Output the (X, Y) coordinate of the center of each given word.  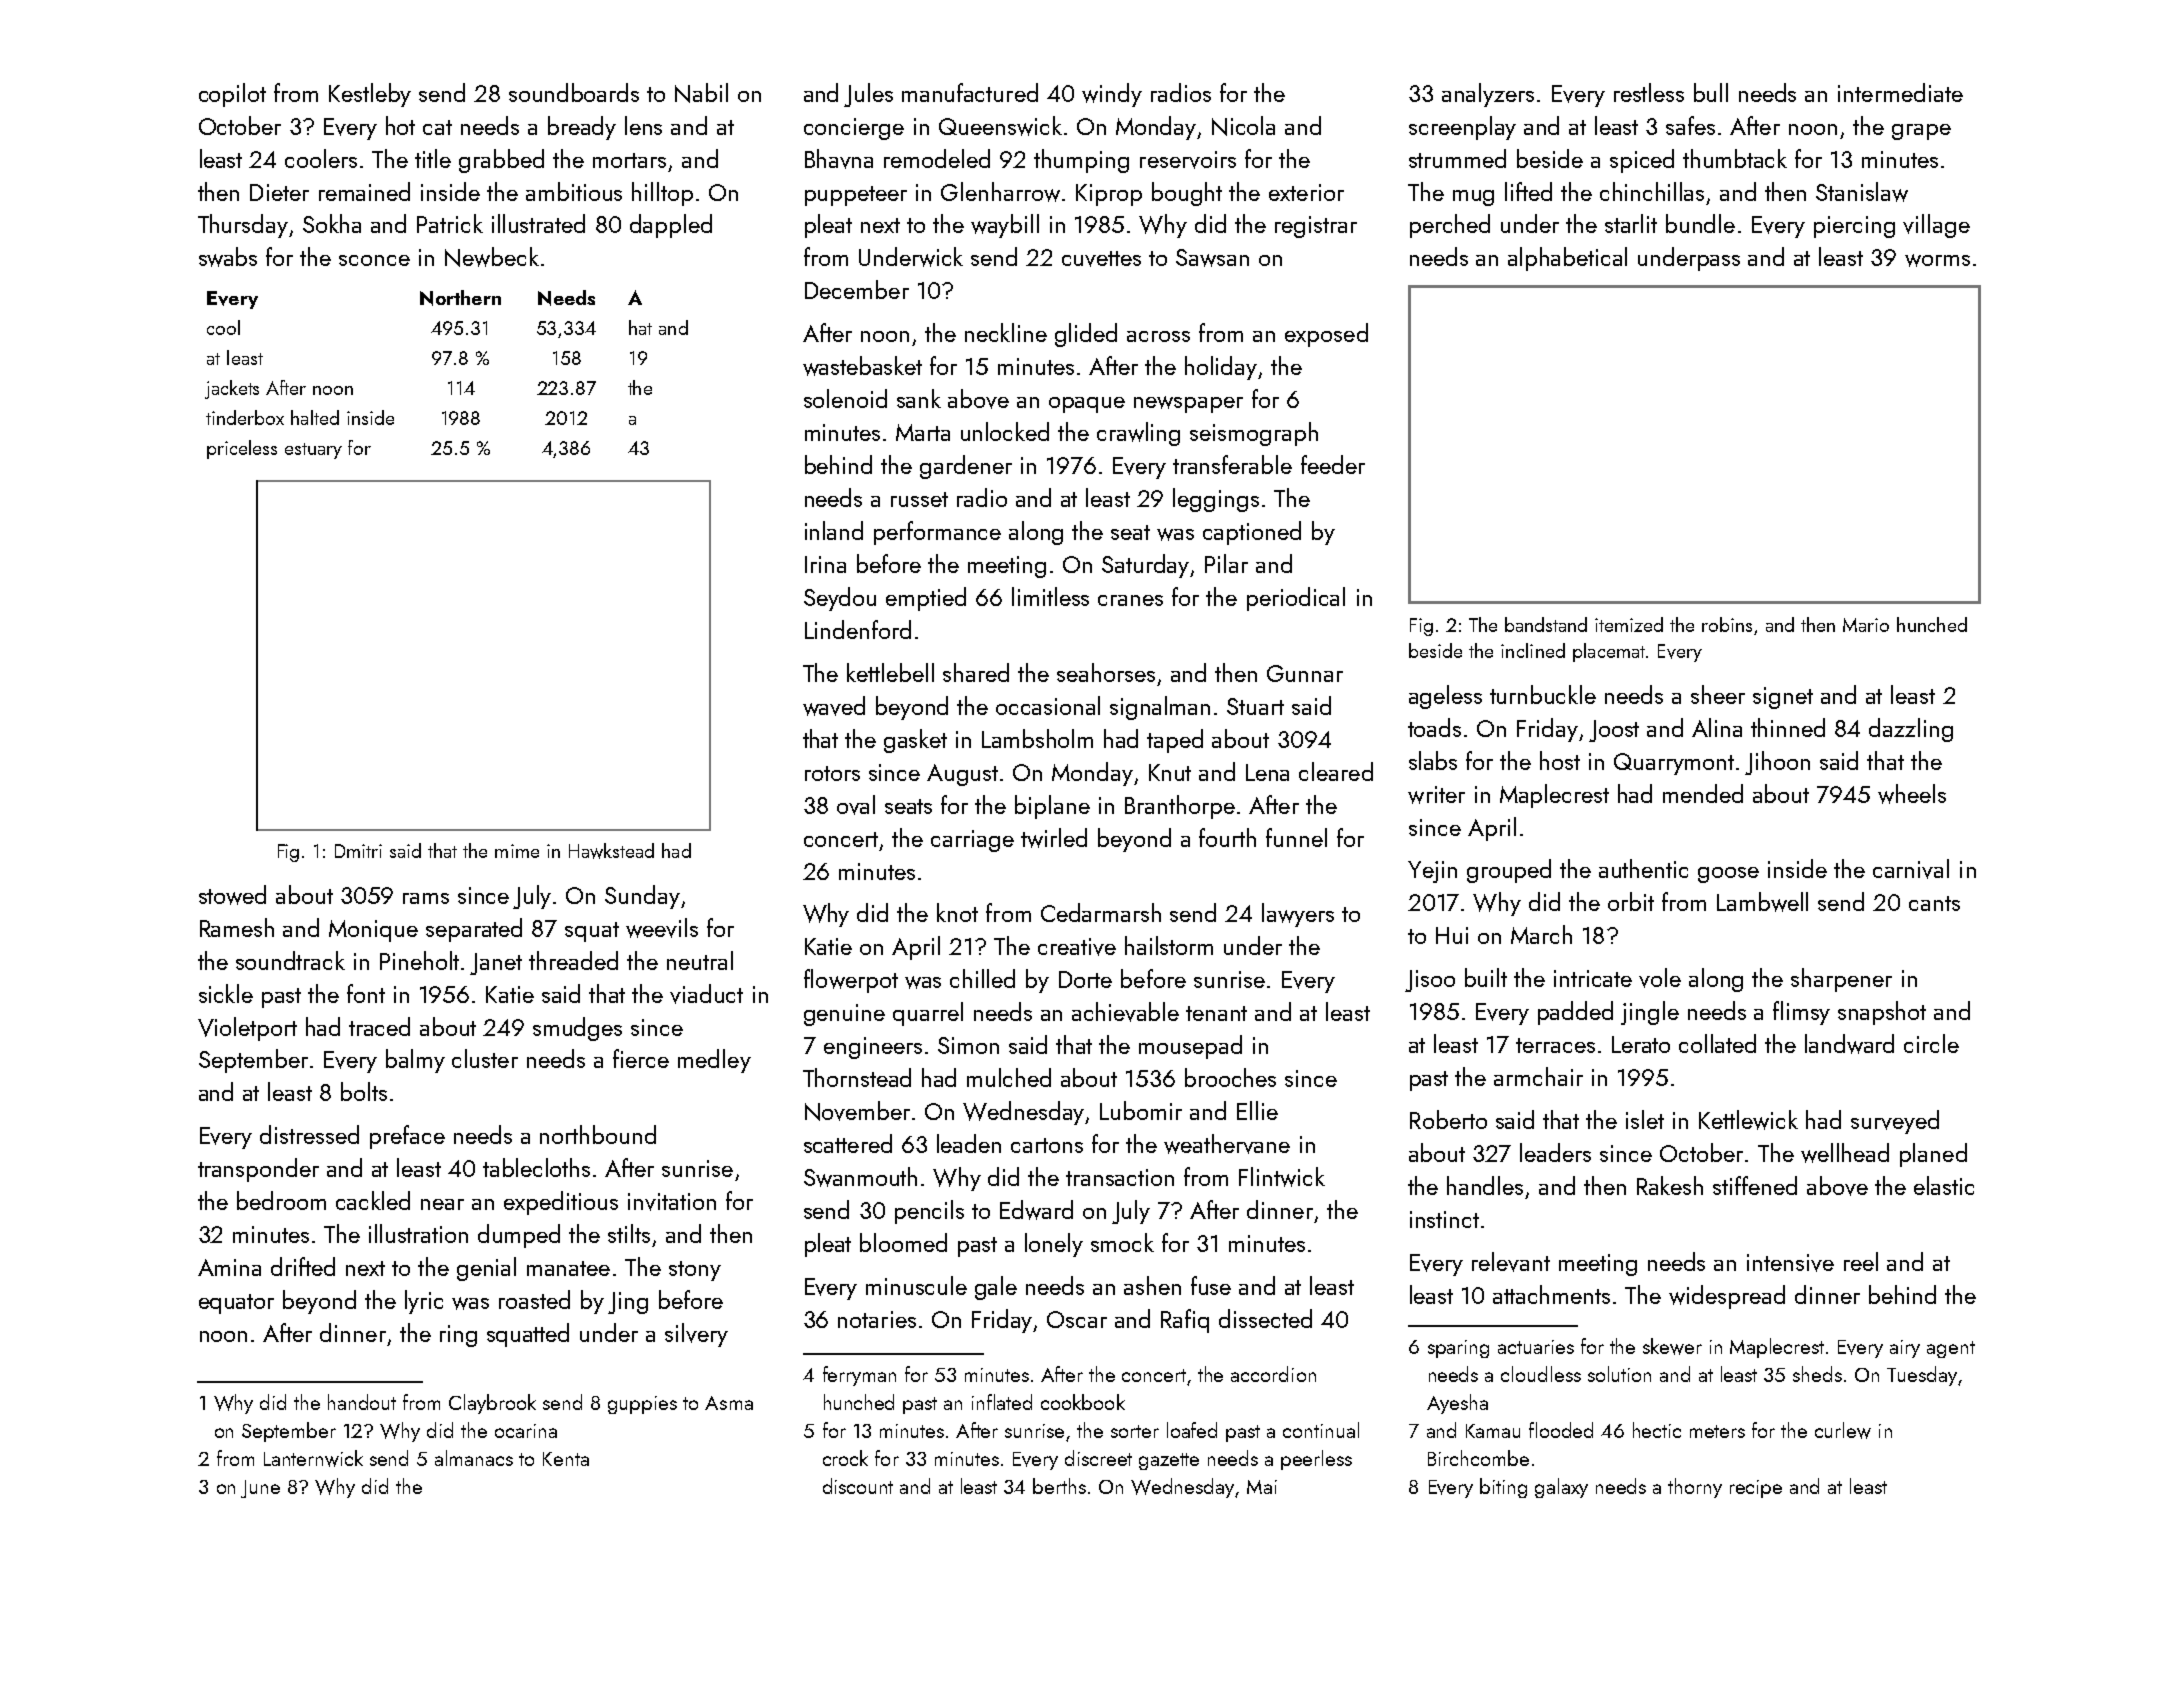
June (260, 1489)
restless (1649, 92)
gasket (915, 741)
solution (1619, 1374)
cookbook (1083, 1402)
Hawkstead (611, 851)
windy (1112, 95)
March (1541, 934)
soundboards (574, 92)
